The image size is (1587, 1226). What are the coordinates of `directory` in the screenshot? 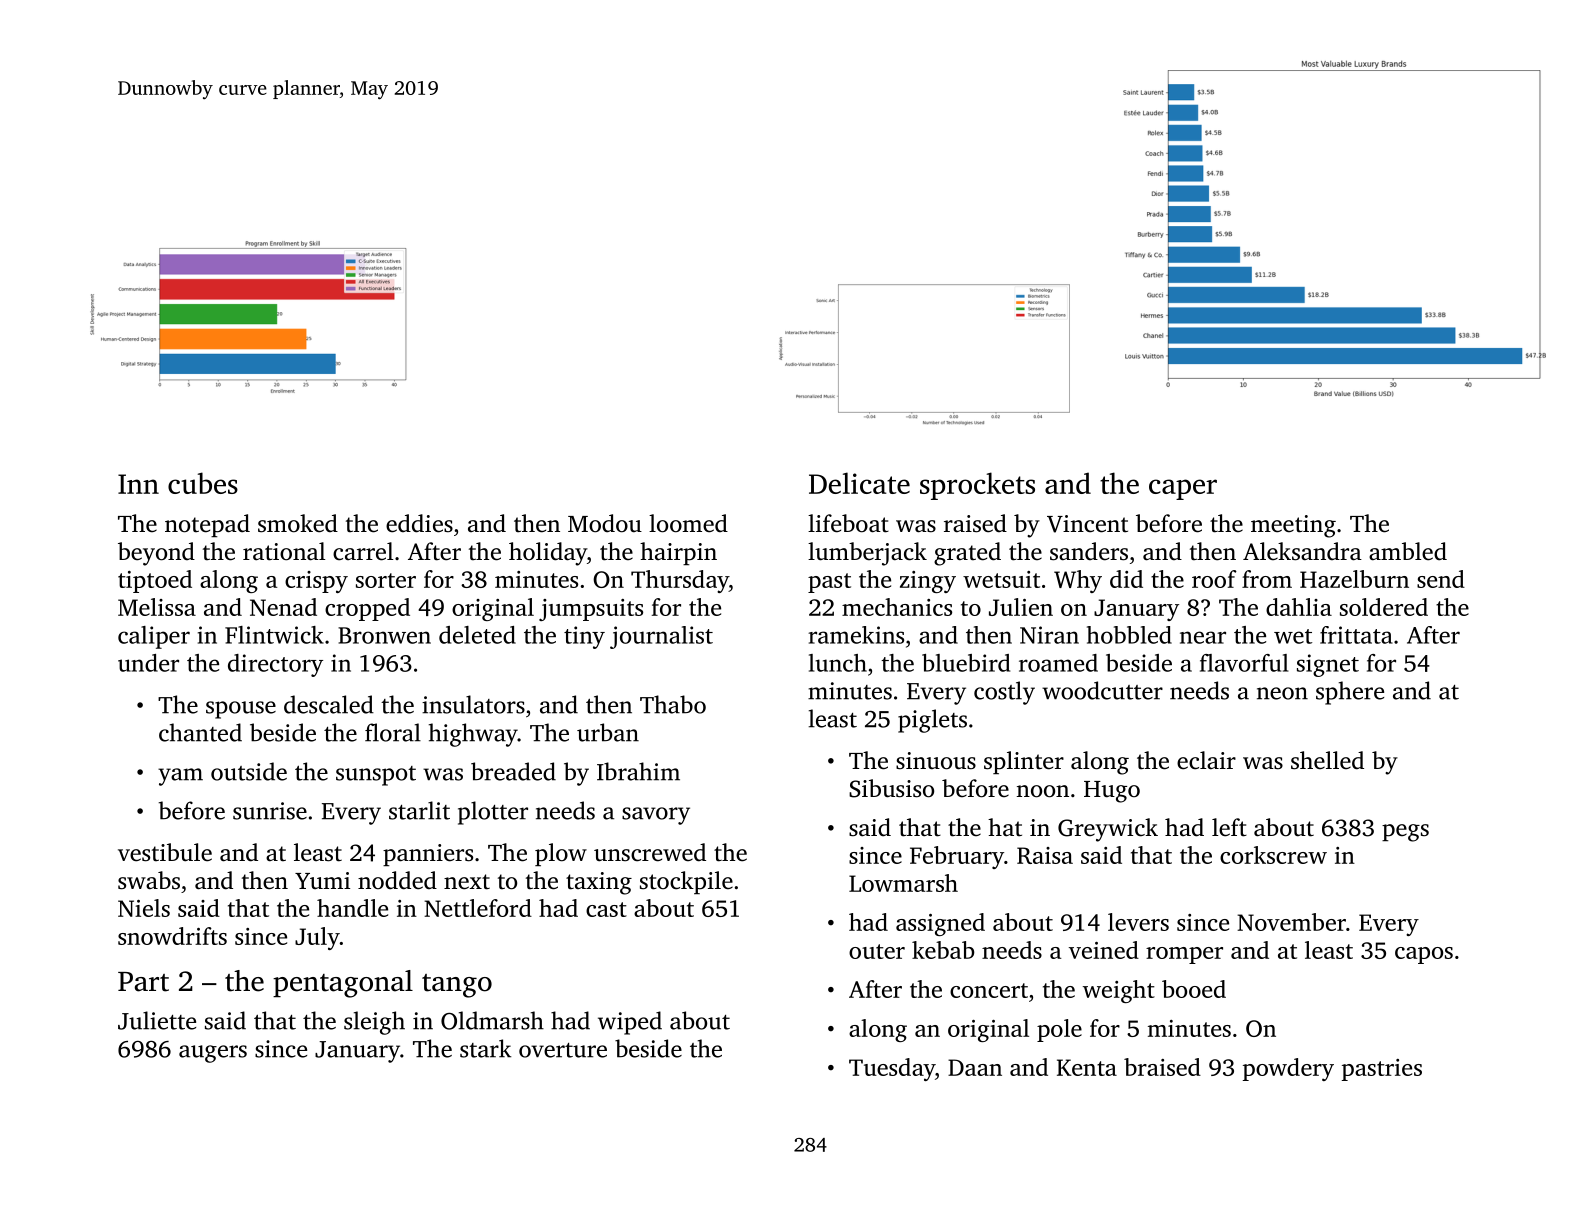 It's located at (275, 665).
